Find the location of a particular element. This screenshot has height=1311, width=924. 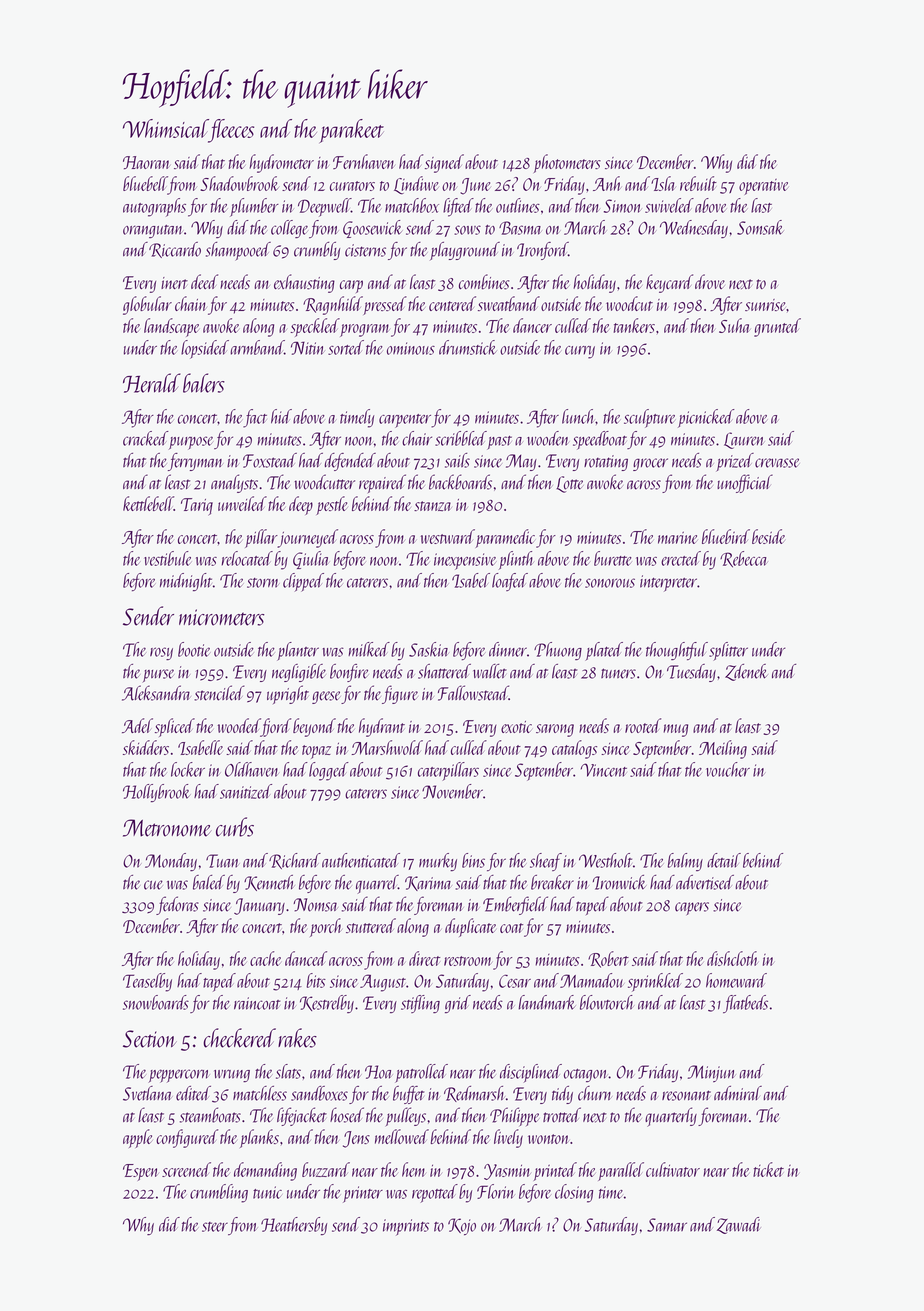

Marshwold is located at coordinates (387, 747).
